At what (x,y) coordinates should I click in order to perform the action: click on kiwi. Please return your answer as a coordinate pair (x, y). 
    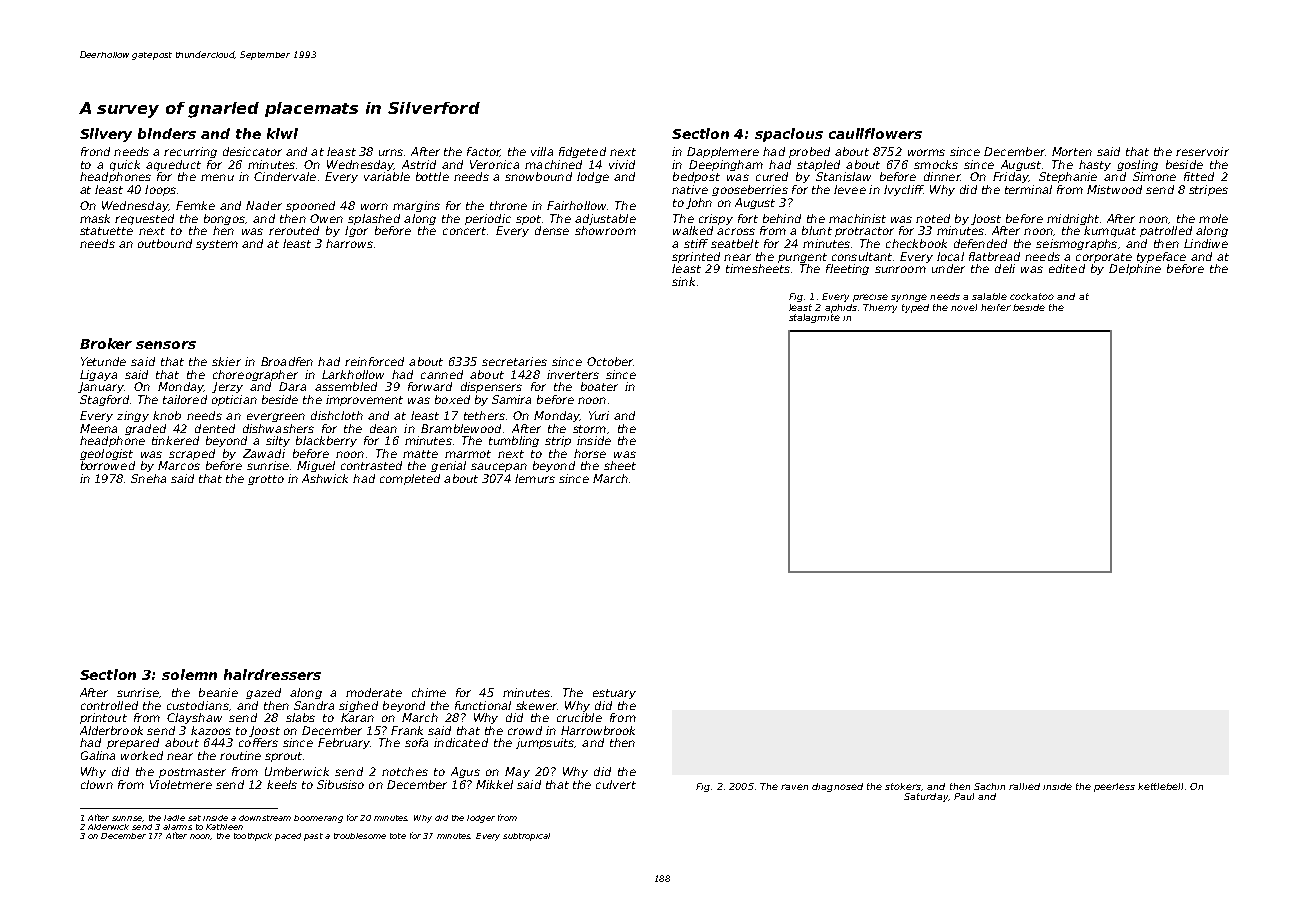
    Looking at the image, I should click on (282, 133).
